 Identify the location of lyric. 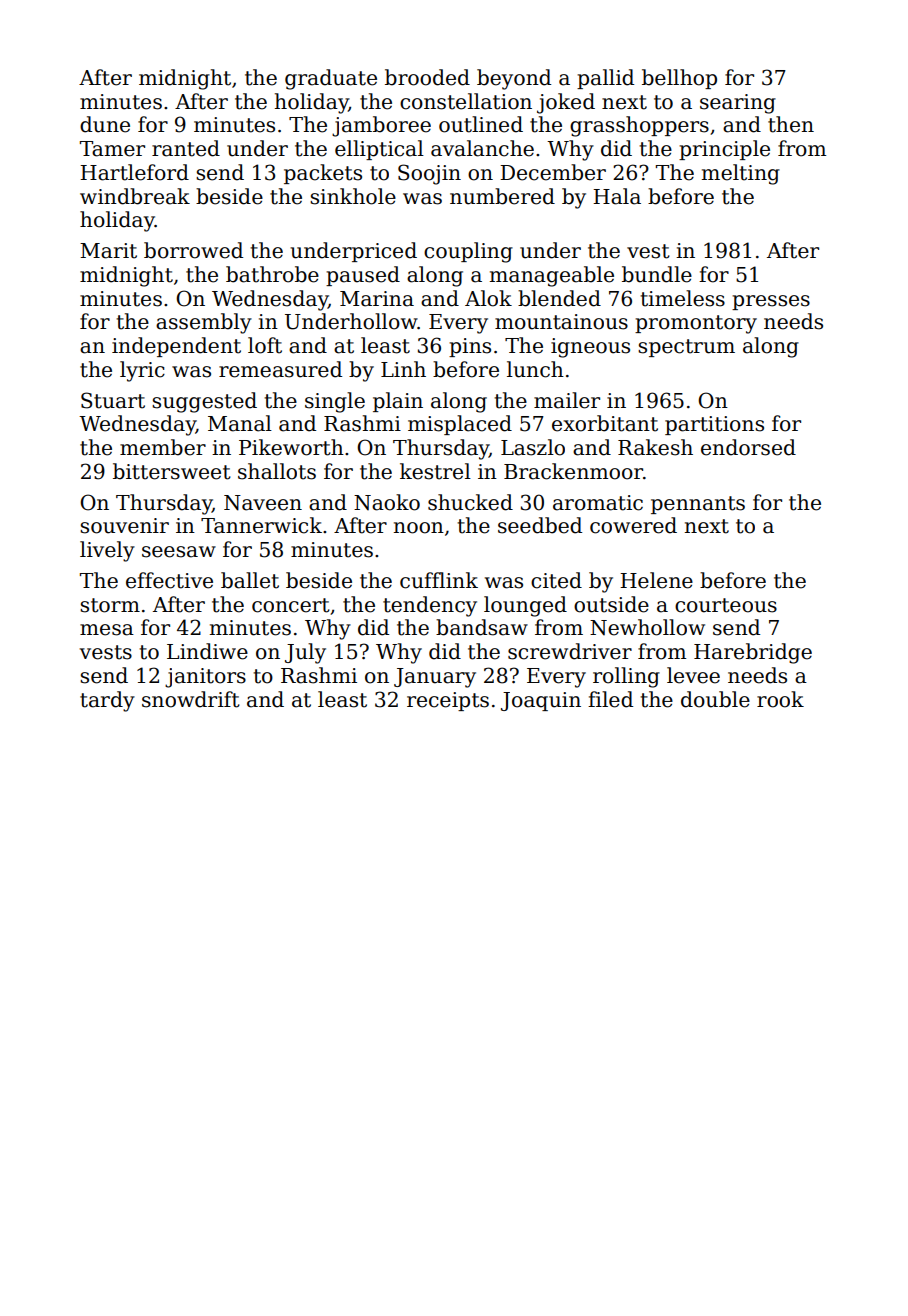
(142, 371).
